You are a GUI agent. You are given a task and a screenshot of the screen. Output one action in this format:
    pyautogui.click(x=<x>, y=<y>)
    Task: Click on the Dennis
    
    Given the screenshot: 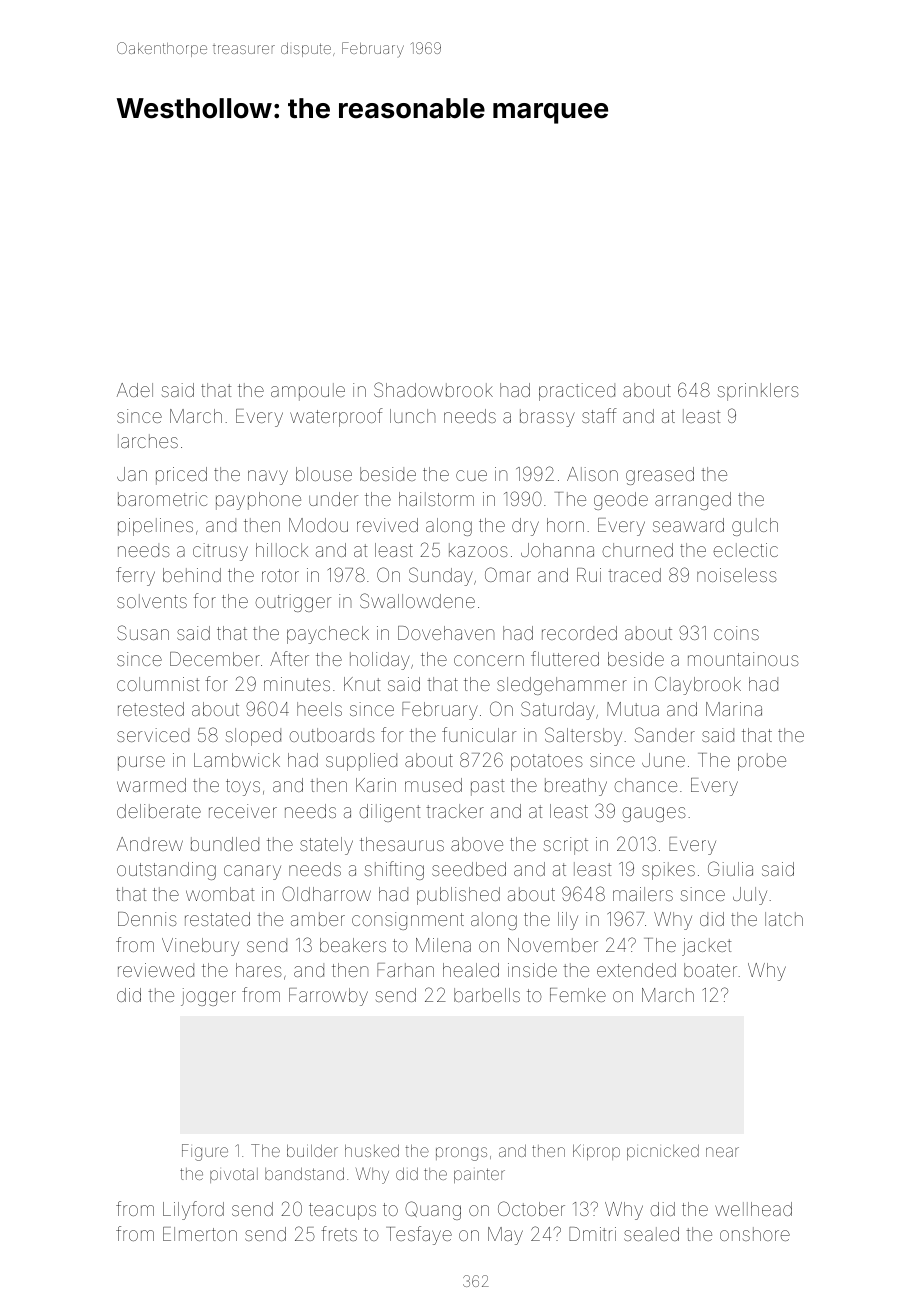 What is the action you would take?
    pyautogui.click(x=147, y=919)
